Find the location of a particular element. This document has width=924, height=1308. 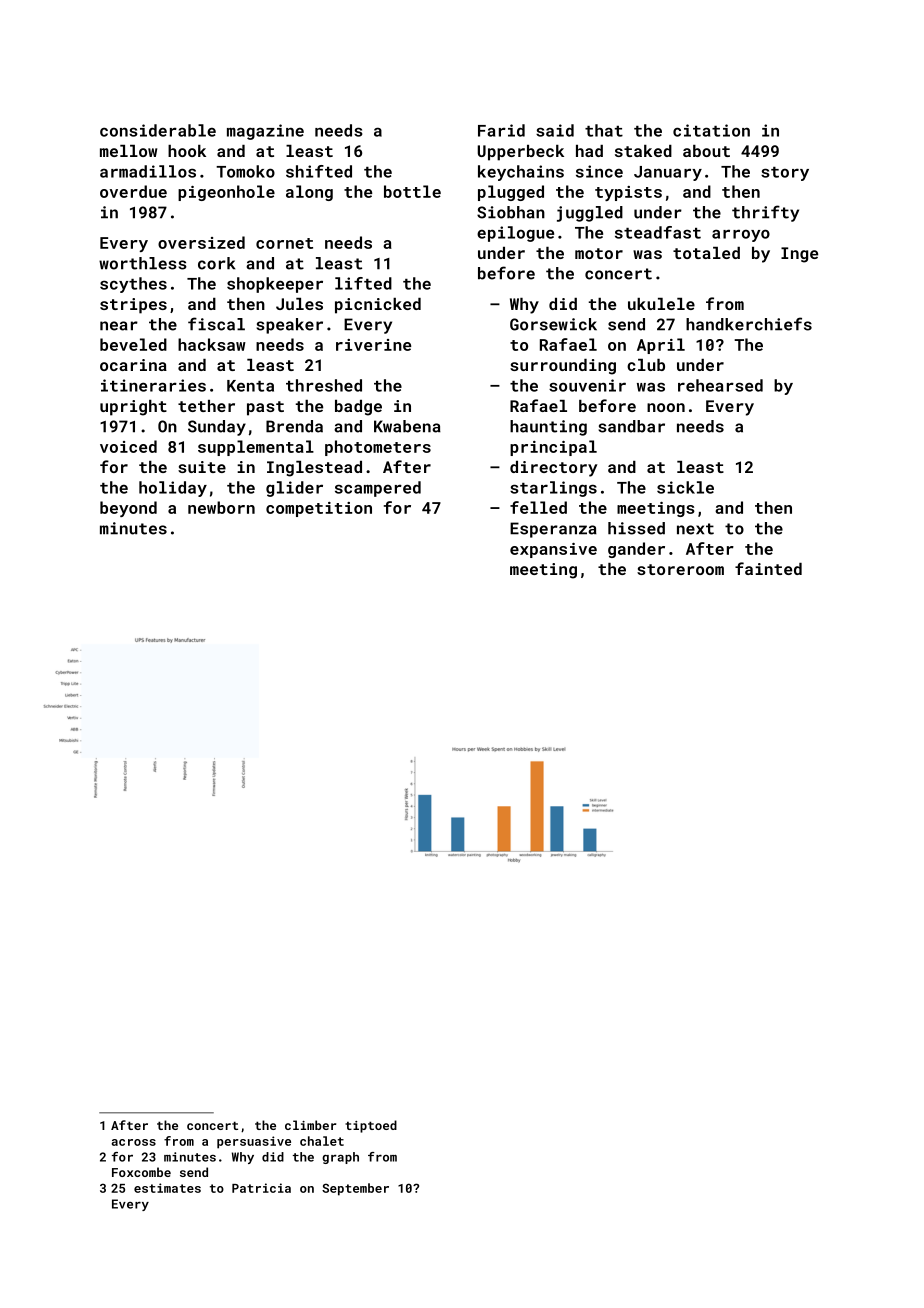

that is located at coordinates (604, 130).
